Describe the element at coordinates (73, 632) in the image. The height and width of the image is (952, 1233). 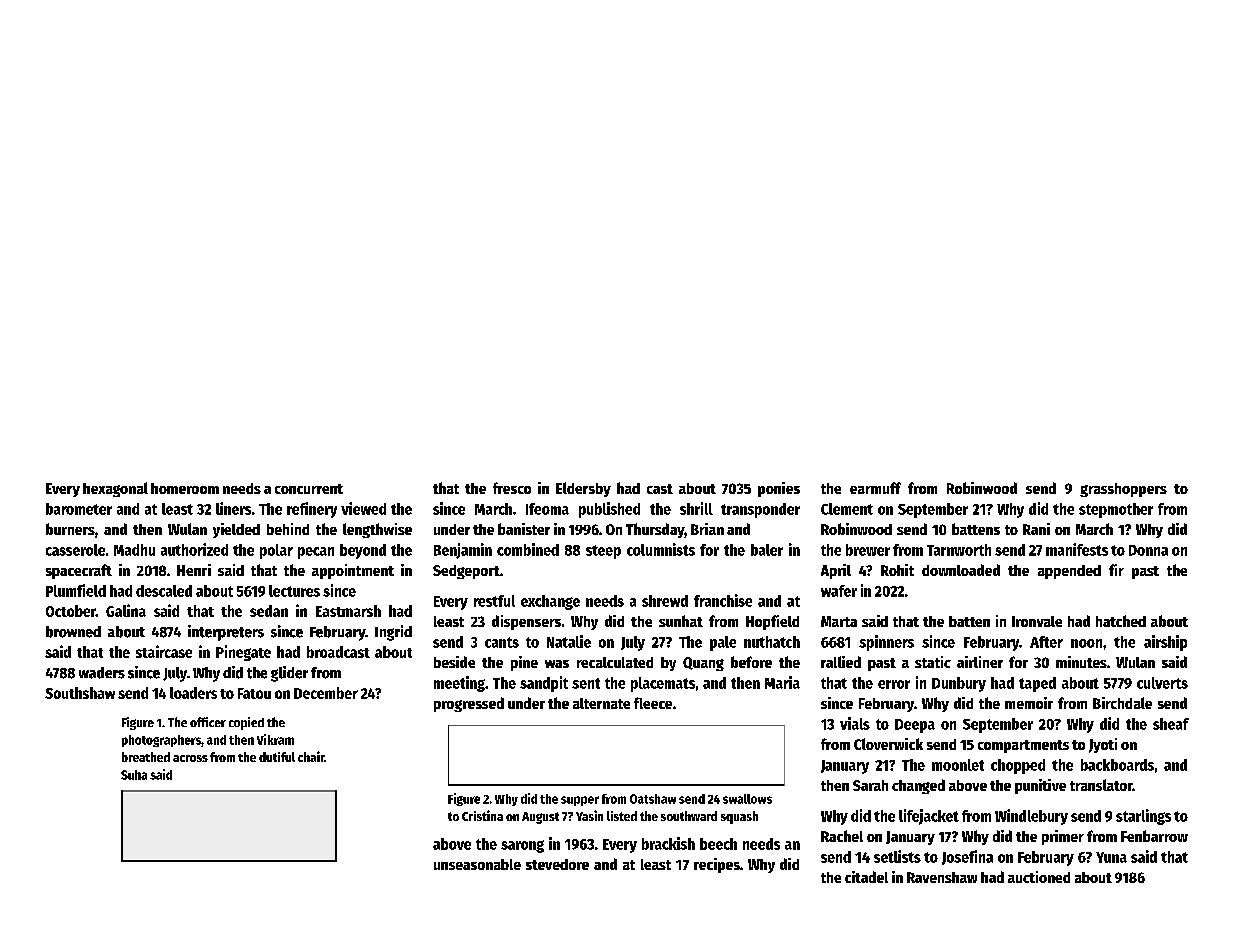
I see `browned` at that location.
